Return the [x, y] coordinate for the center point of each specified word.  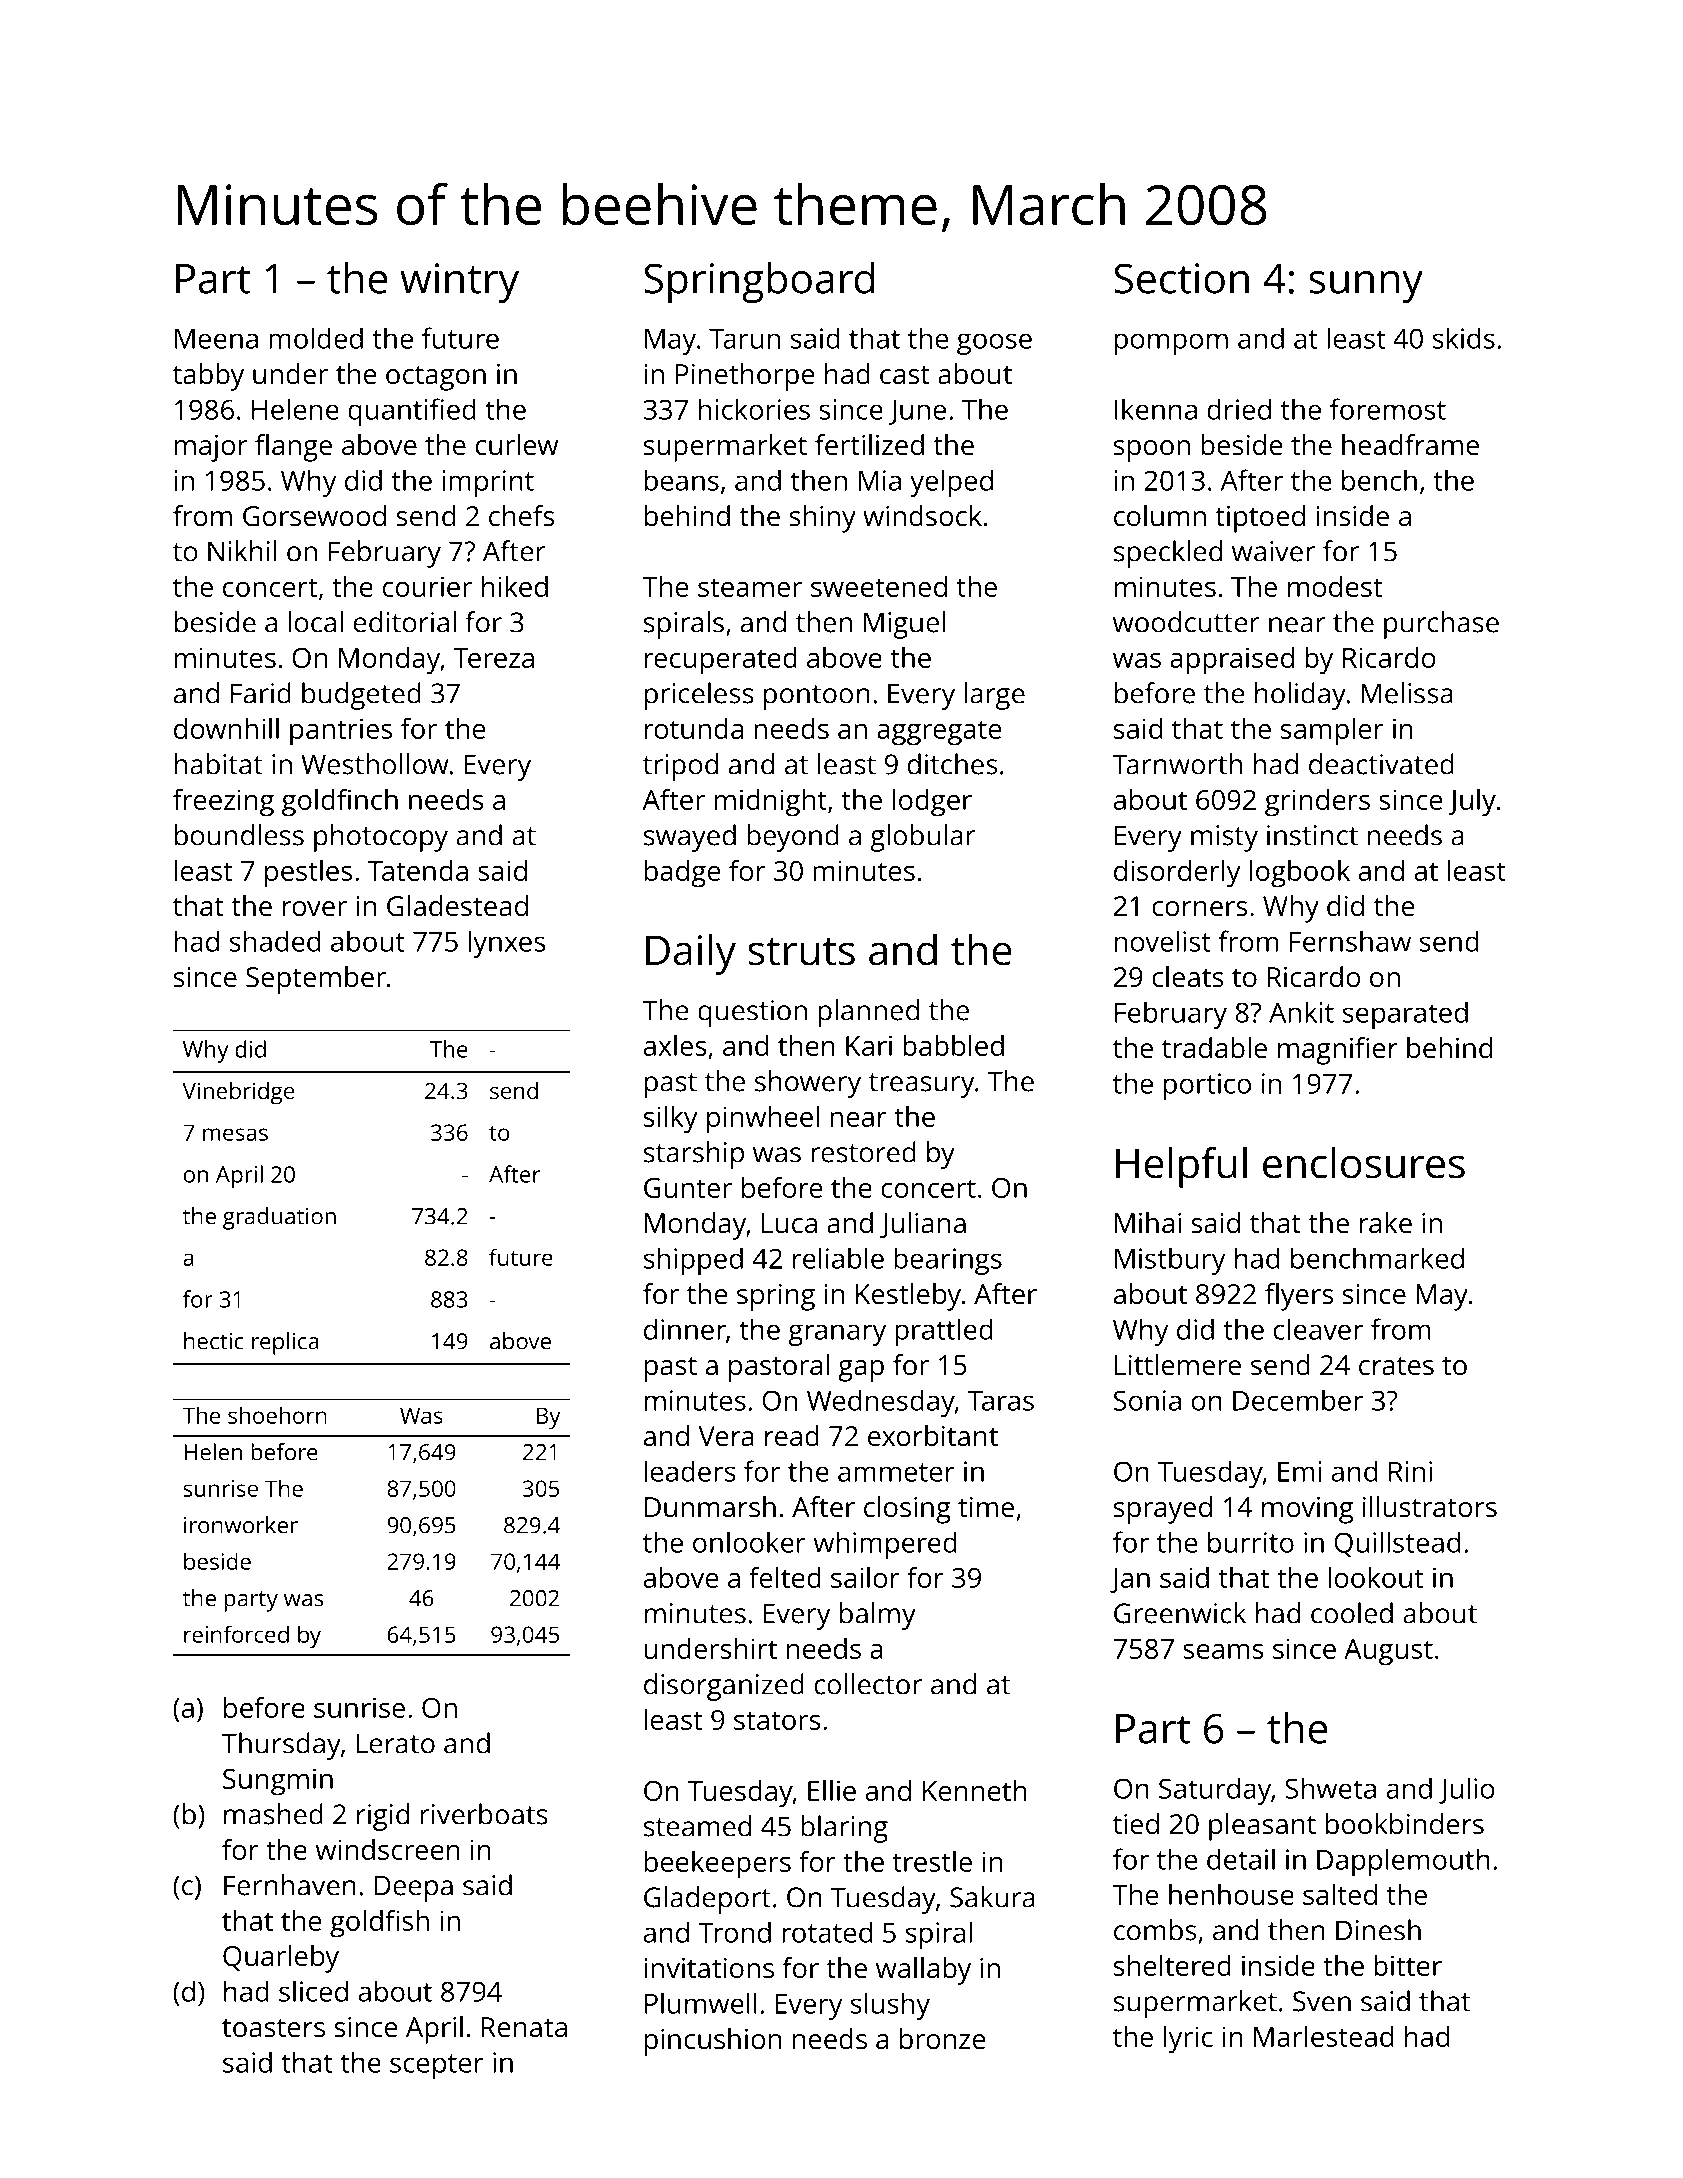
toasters [273, 2028]
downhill [226, 728]
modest [1335, 586]
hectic [214, 1341]
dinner [685, 1329]
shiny [823, 519]
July [1472, 803]
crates [1396, 1366]
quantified [412, 412]
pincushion [713, 2042]
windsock [922, 516]
